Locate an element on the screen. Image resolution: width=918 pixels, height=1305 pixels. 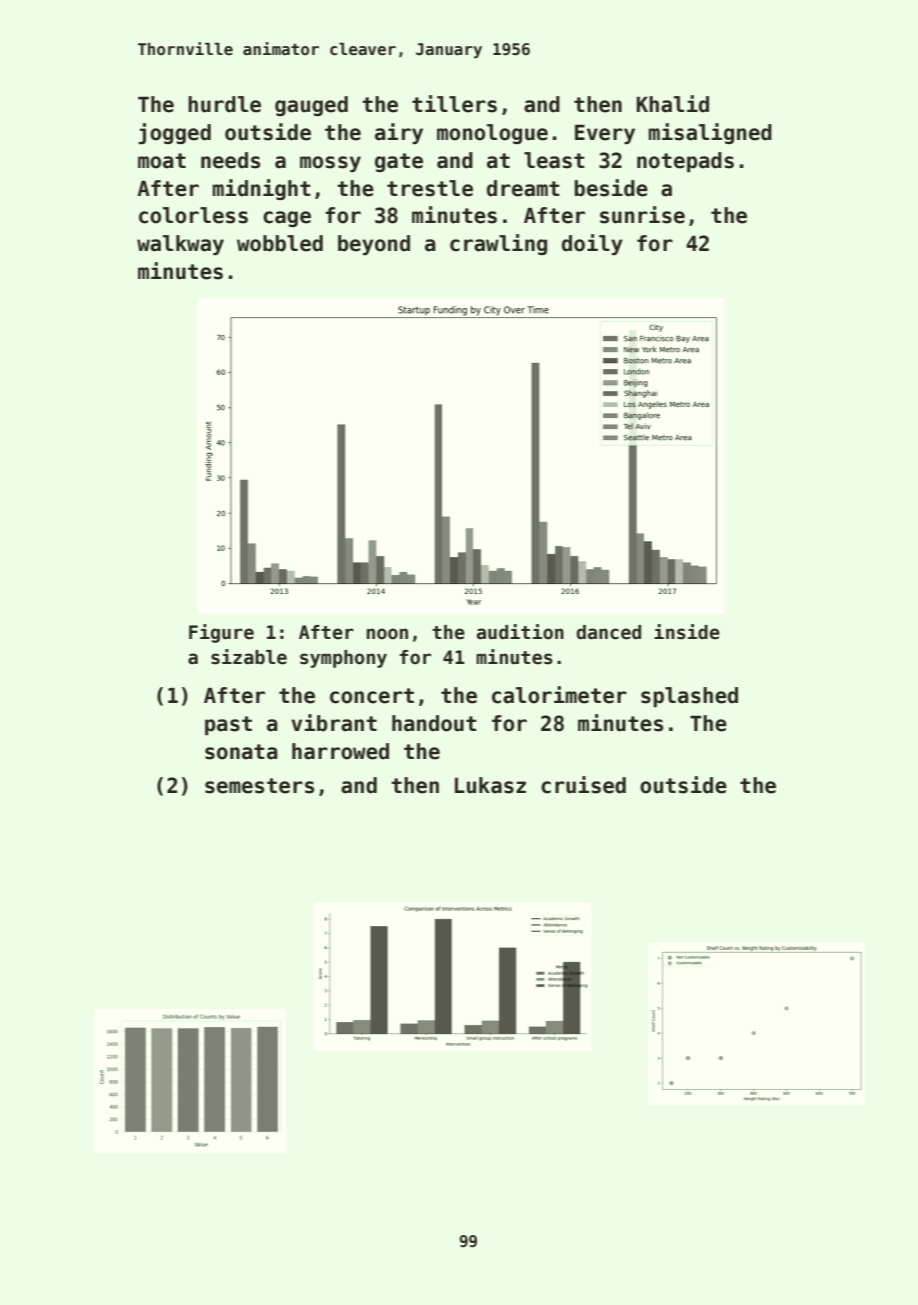
noon is located at coordinates (387, 634).
